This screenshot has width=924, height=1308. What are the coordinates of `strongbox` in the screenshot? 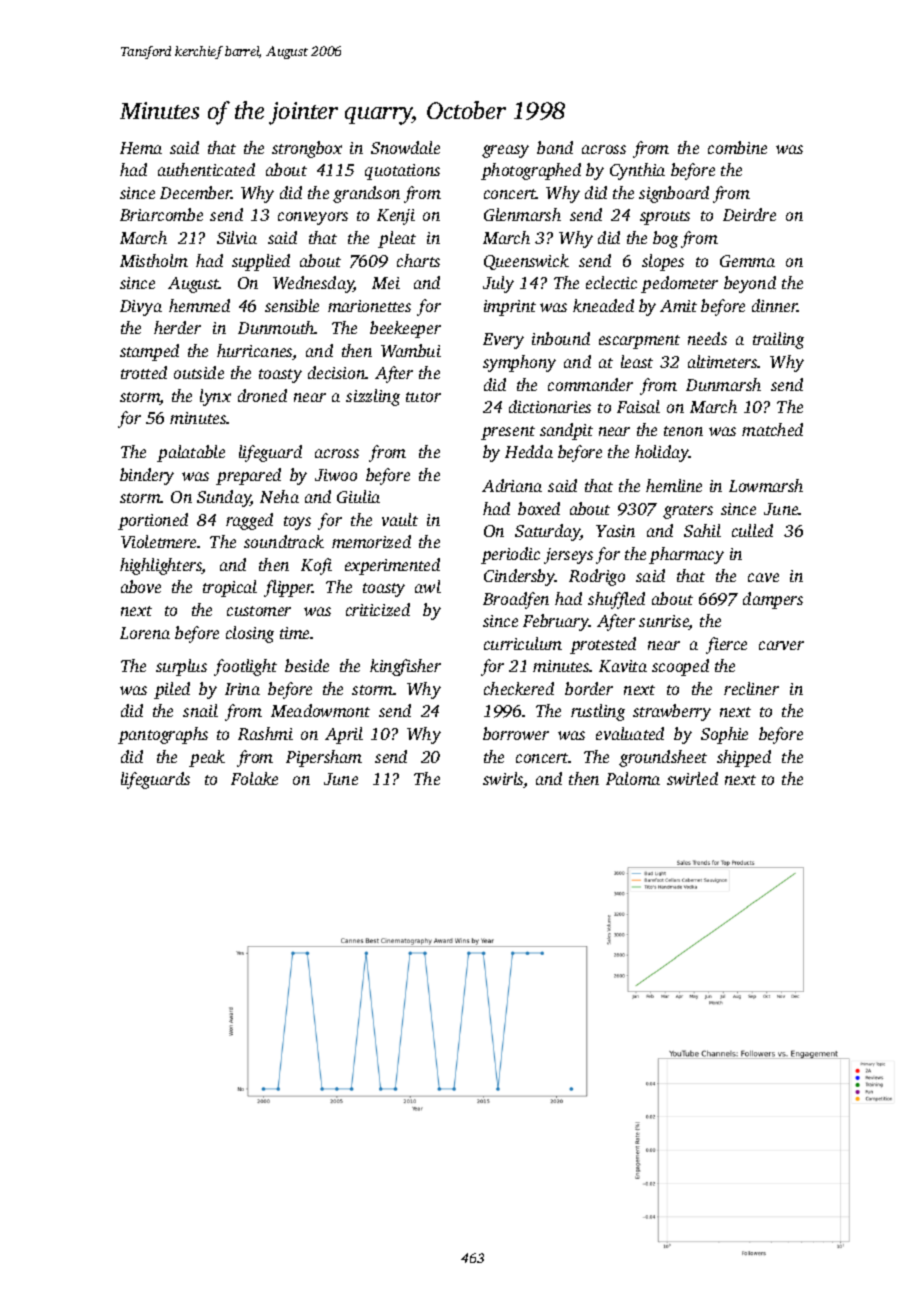 It's located at (307, 149).
